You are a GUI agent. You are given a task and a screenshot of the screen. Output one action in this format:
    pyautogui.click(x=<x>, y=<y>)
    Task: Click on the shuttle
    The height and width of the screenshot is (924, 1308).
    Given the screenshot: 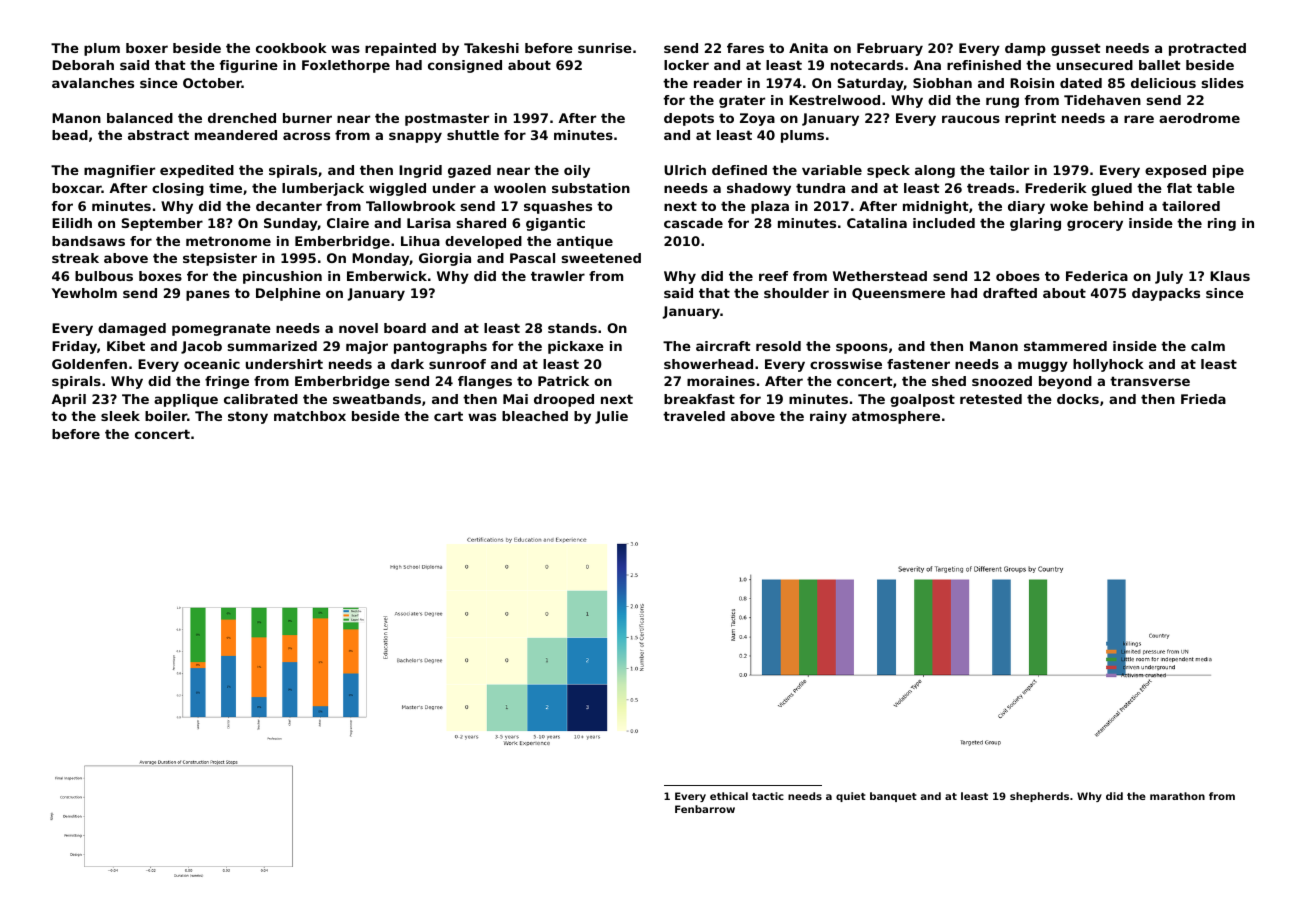 What is the action you would take?
    pyautogui.click(x=473, y=135)
